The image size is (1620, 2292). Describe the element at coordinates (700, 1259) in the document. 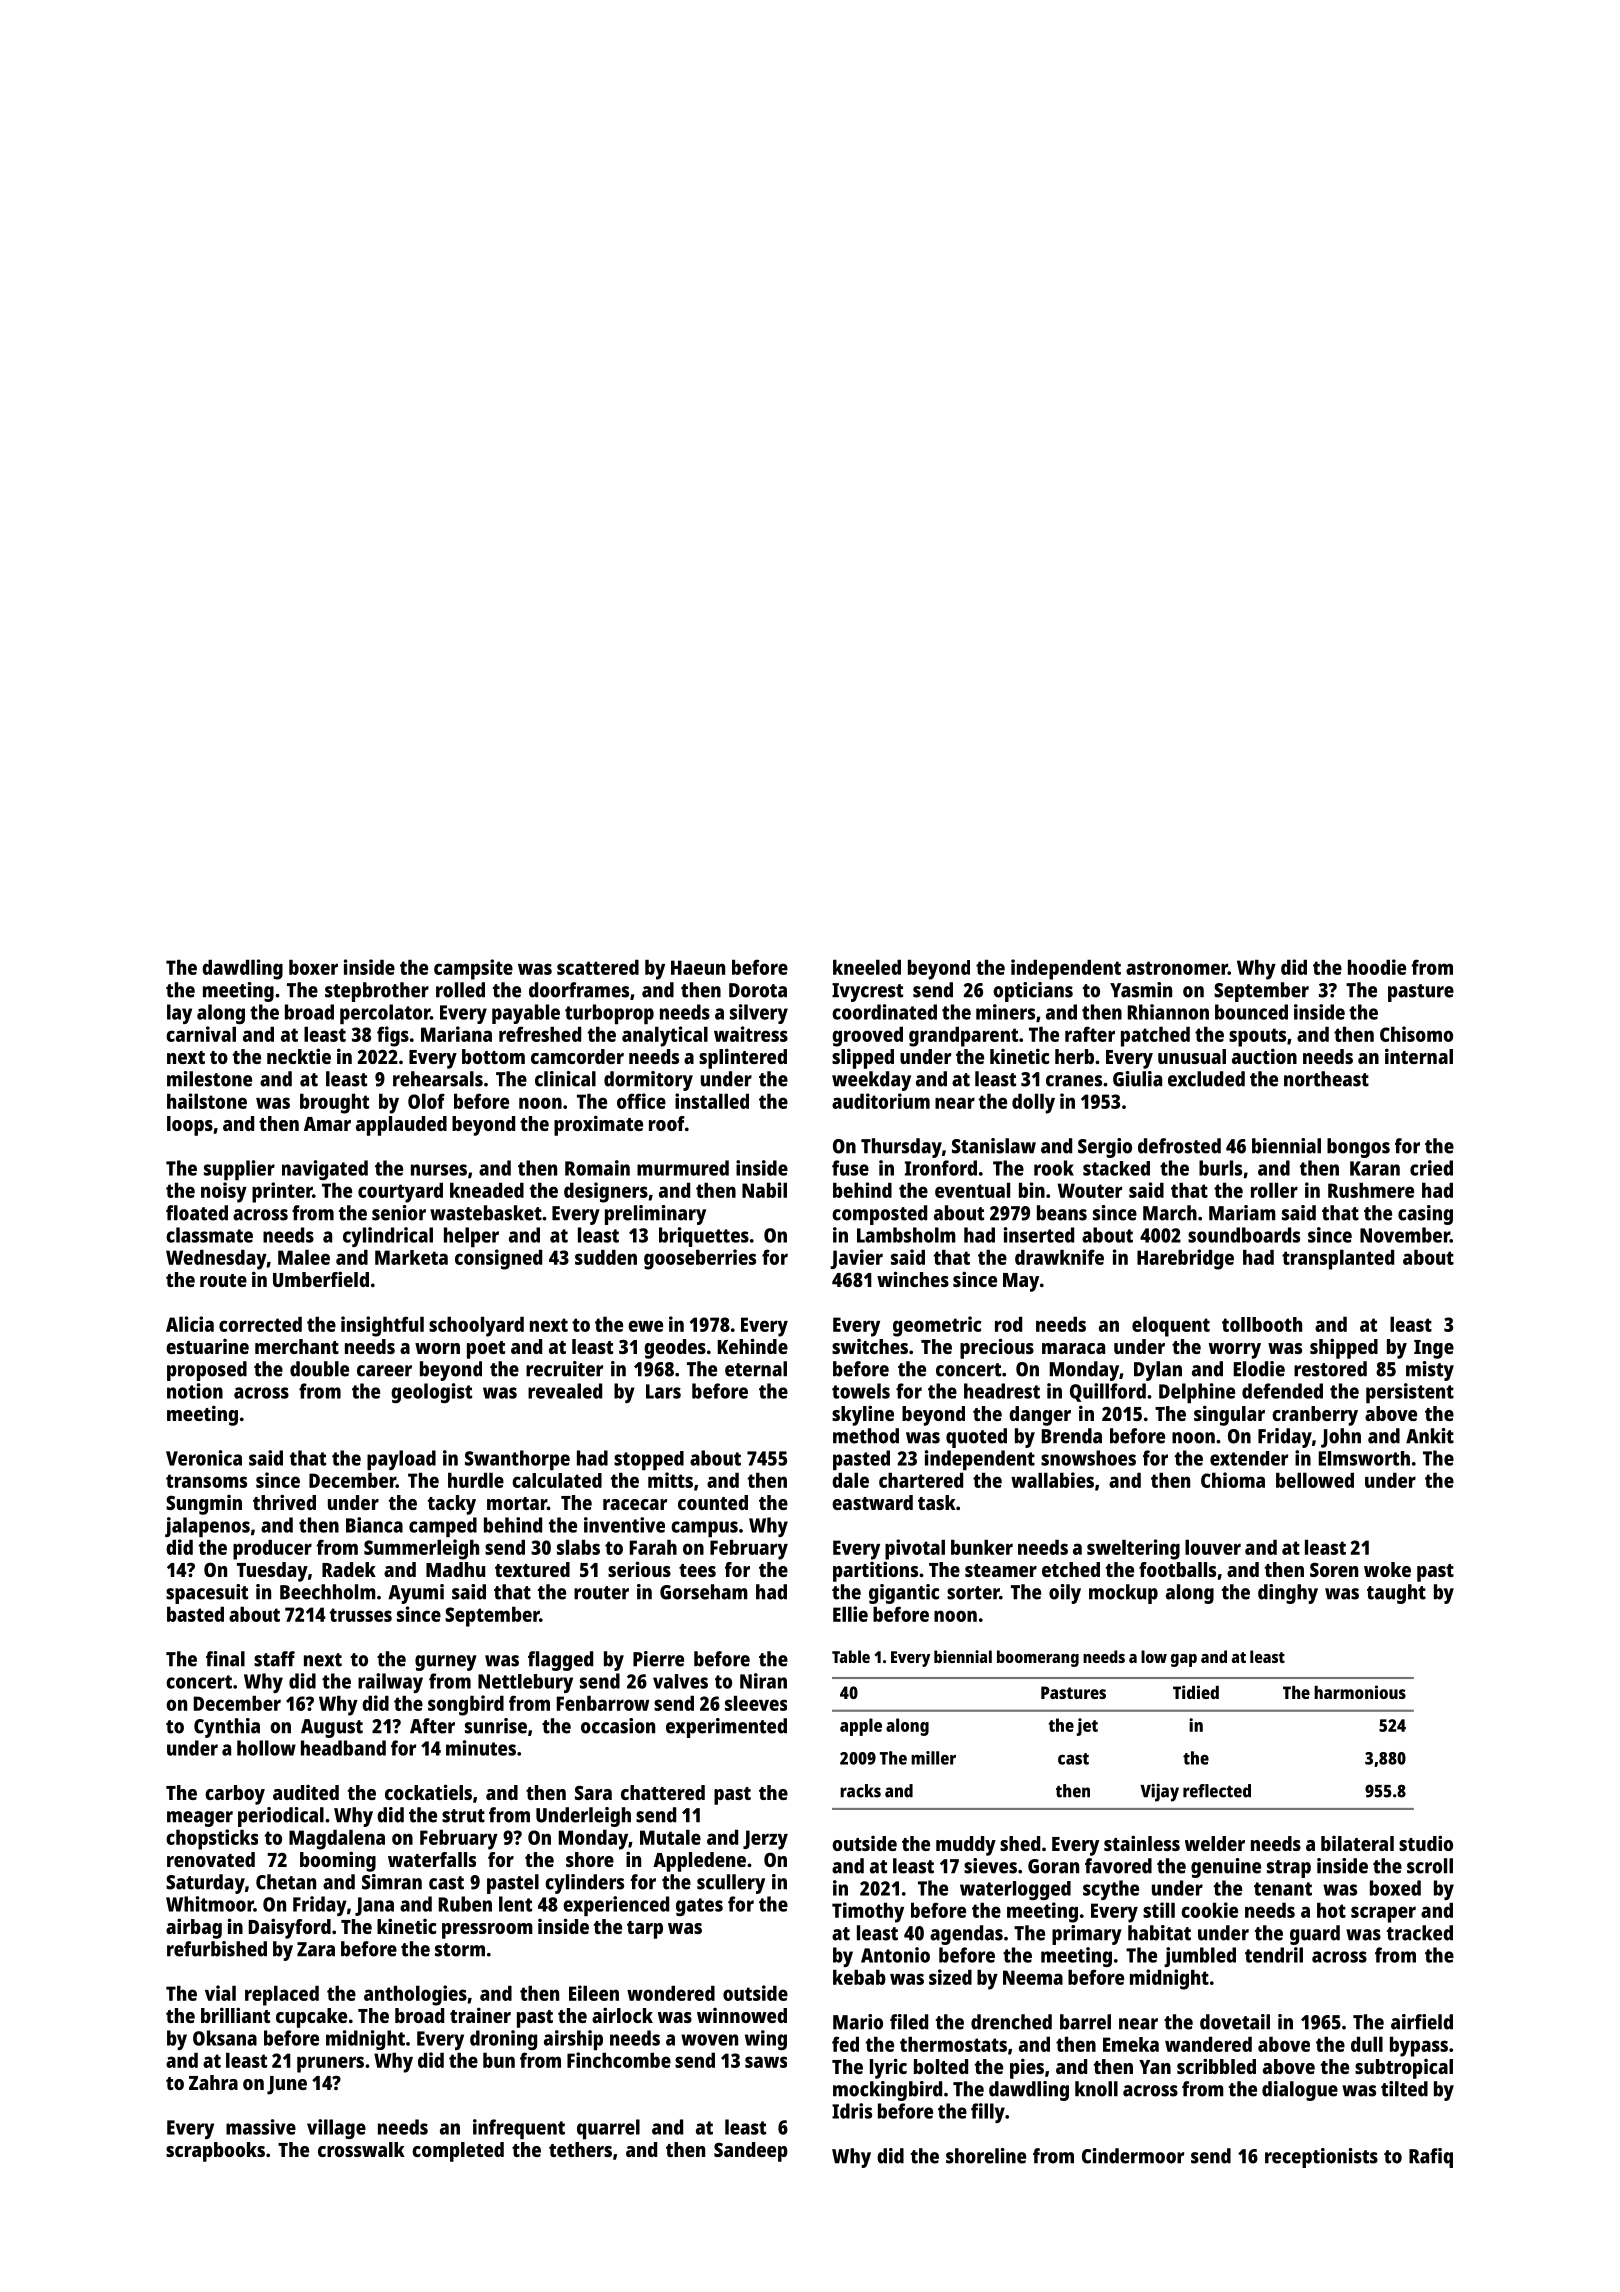

I see `gooseberries` at that location.
